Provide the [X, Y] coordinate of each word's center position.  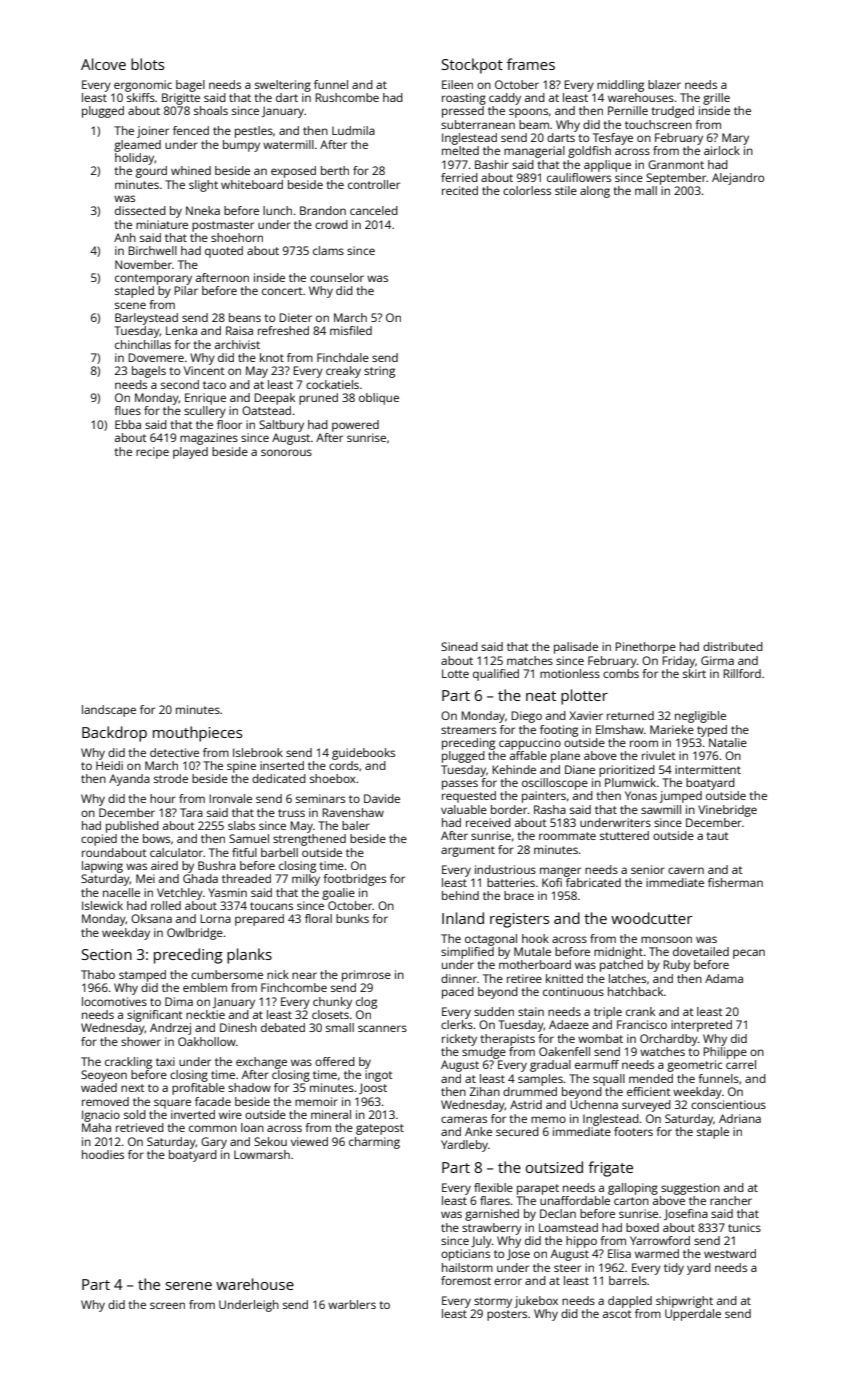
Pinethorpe [645, 648]
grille [716, 99]
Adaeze [569, 1024]
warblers [352, 1304]
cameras [464, 1119]
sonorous [286, 452]
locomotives [114, 1001]
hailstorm [467, 1267]
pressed [463, 112]
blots [147, 64]
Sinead [459, 646]
